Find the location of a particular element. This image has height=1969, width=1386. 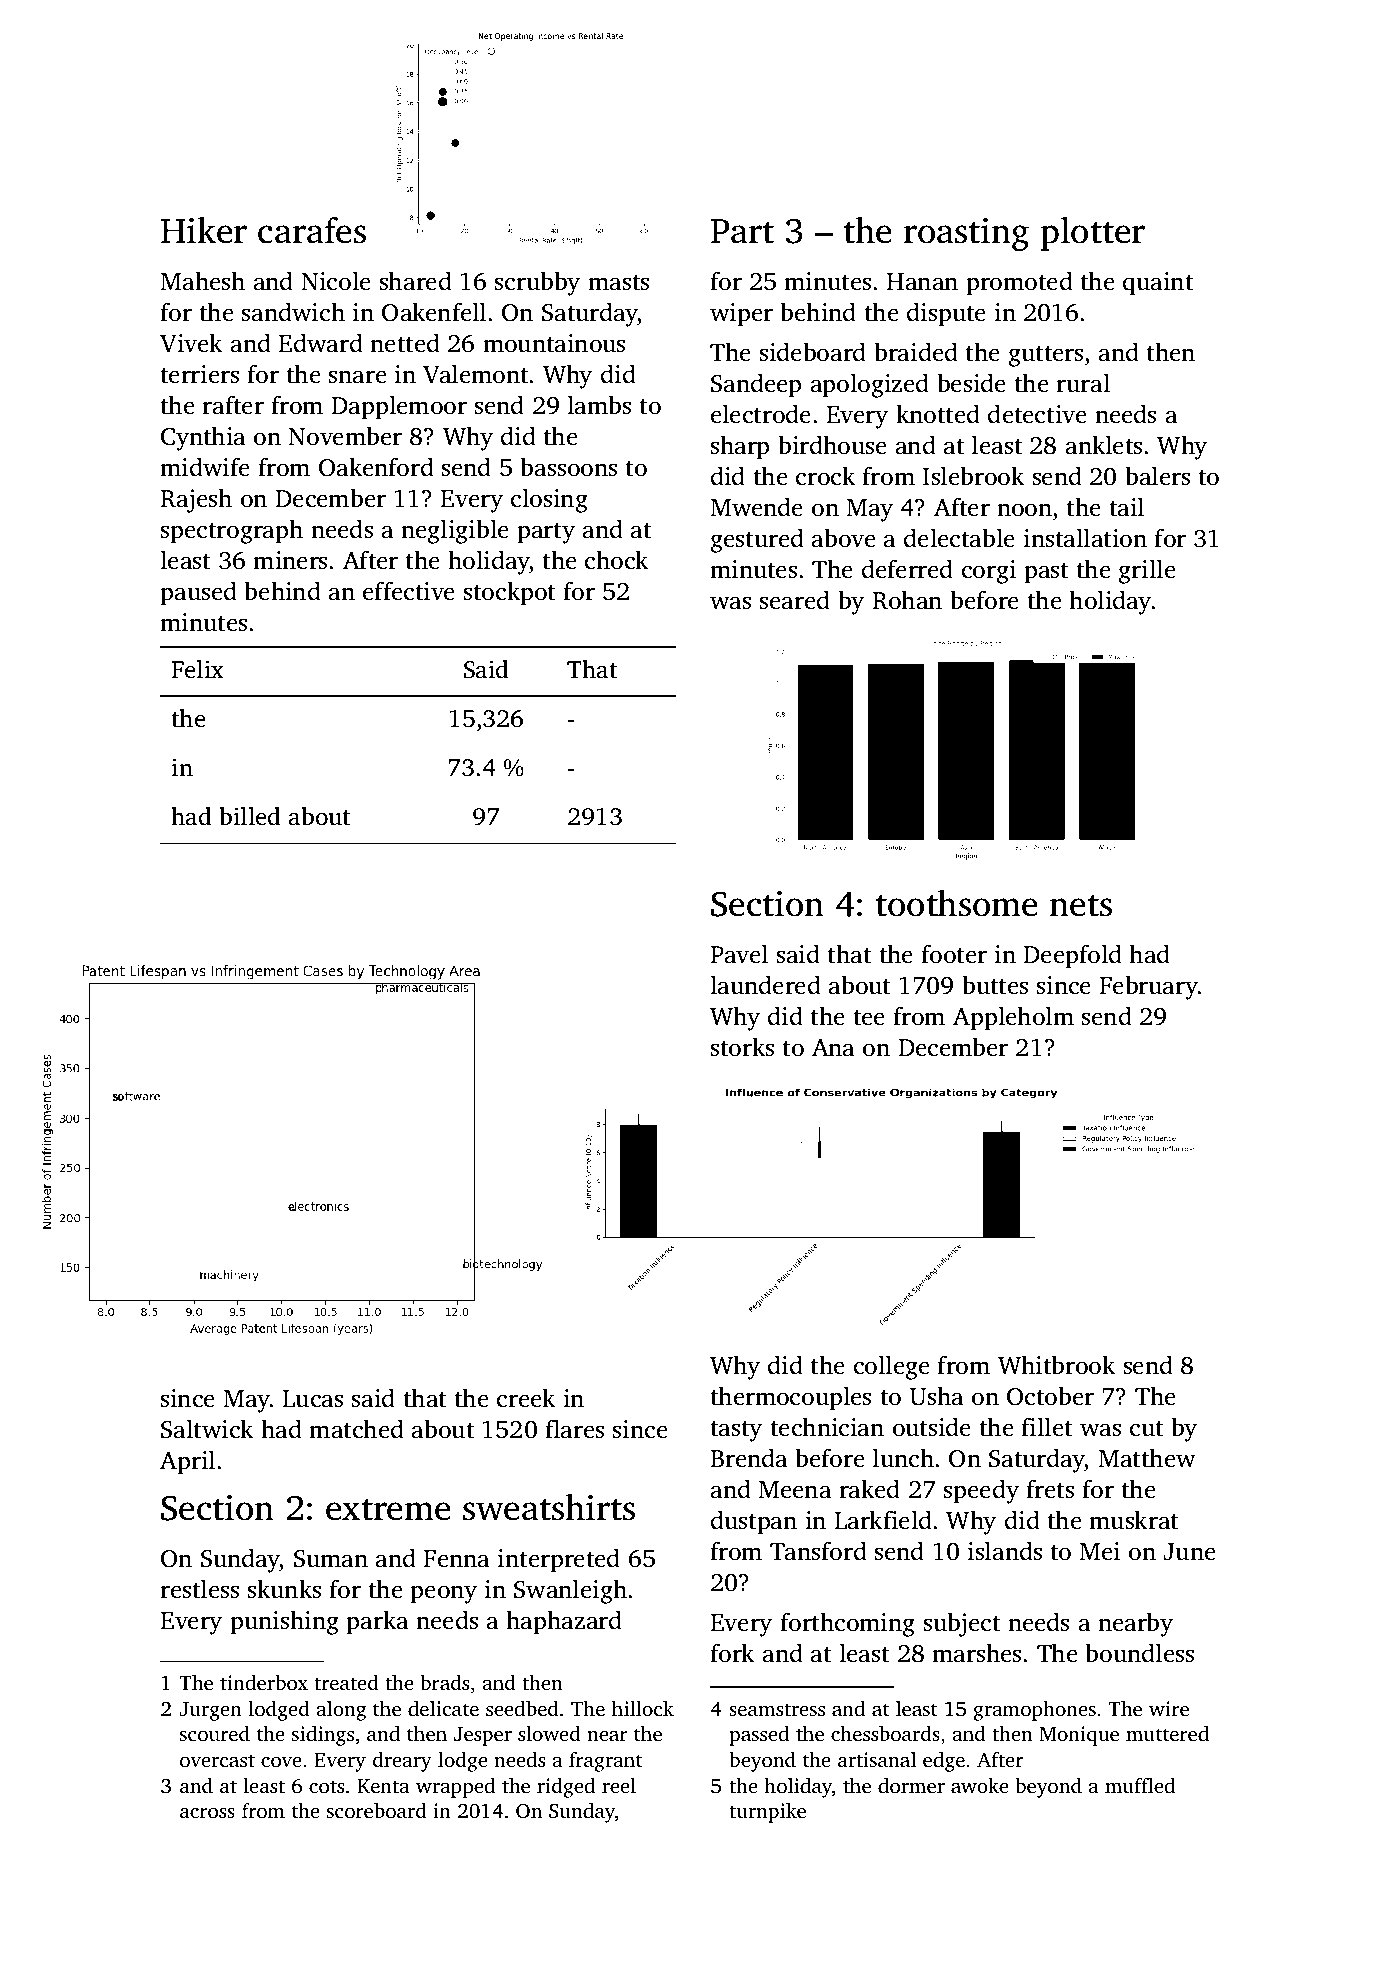

Lucas is located at coordinates (312, 1399).
